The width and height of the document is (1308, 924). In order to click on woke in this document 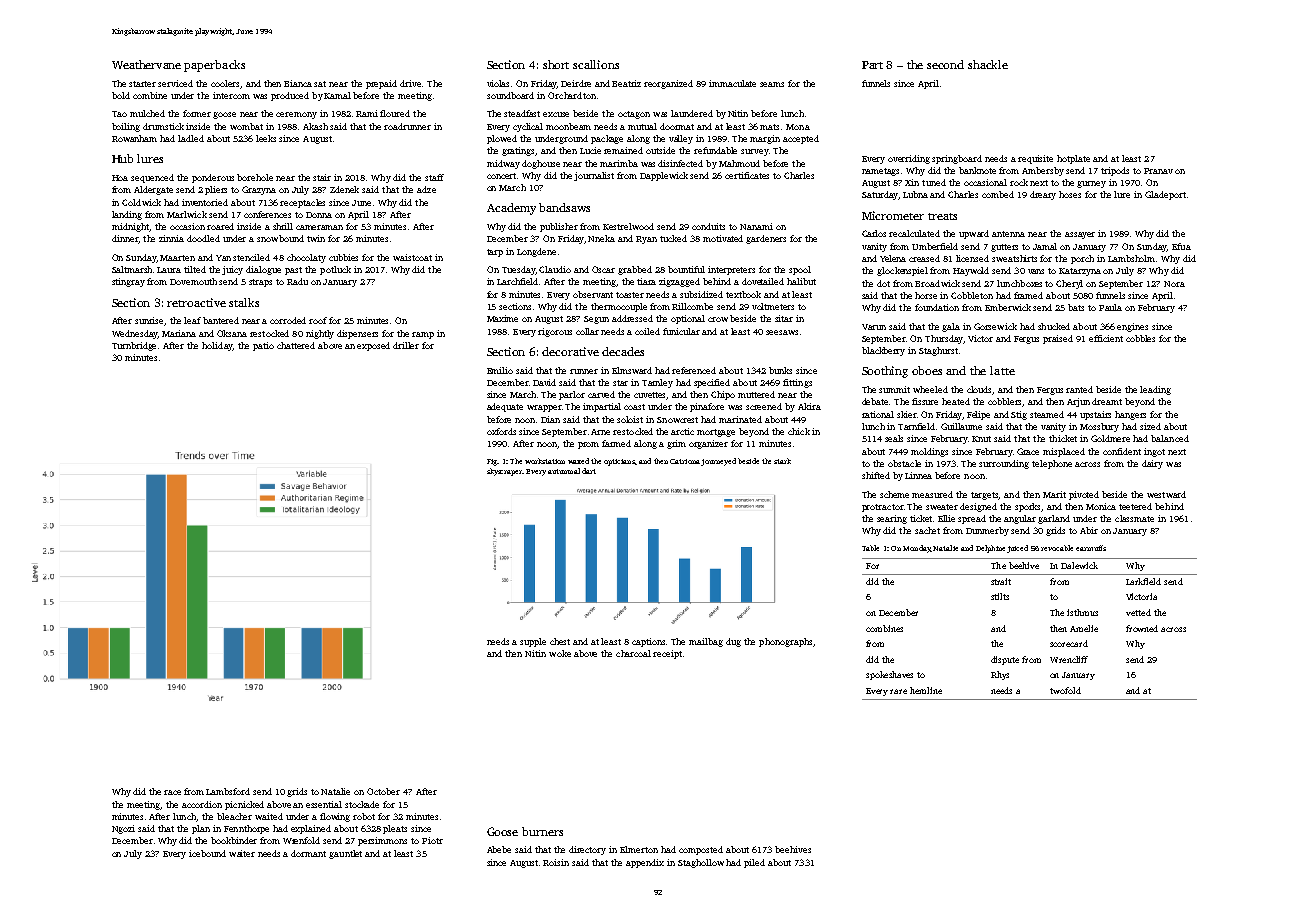, I will do `click(560, 653)`.
